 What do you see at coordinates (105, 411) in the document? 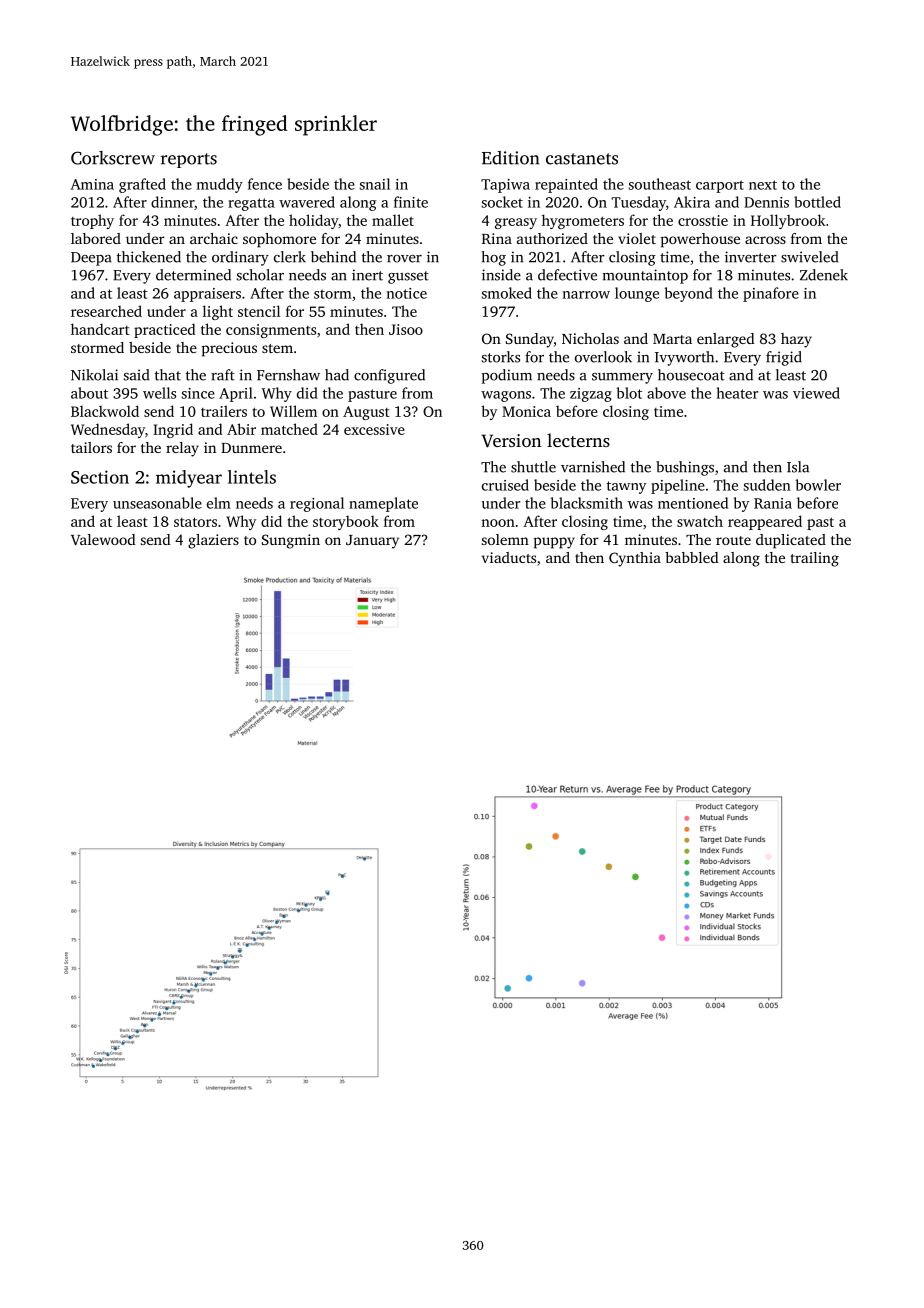
I see `Blackwold` at bounding box center [105, 411].
